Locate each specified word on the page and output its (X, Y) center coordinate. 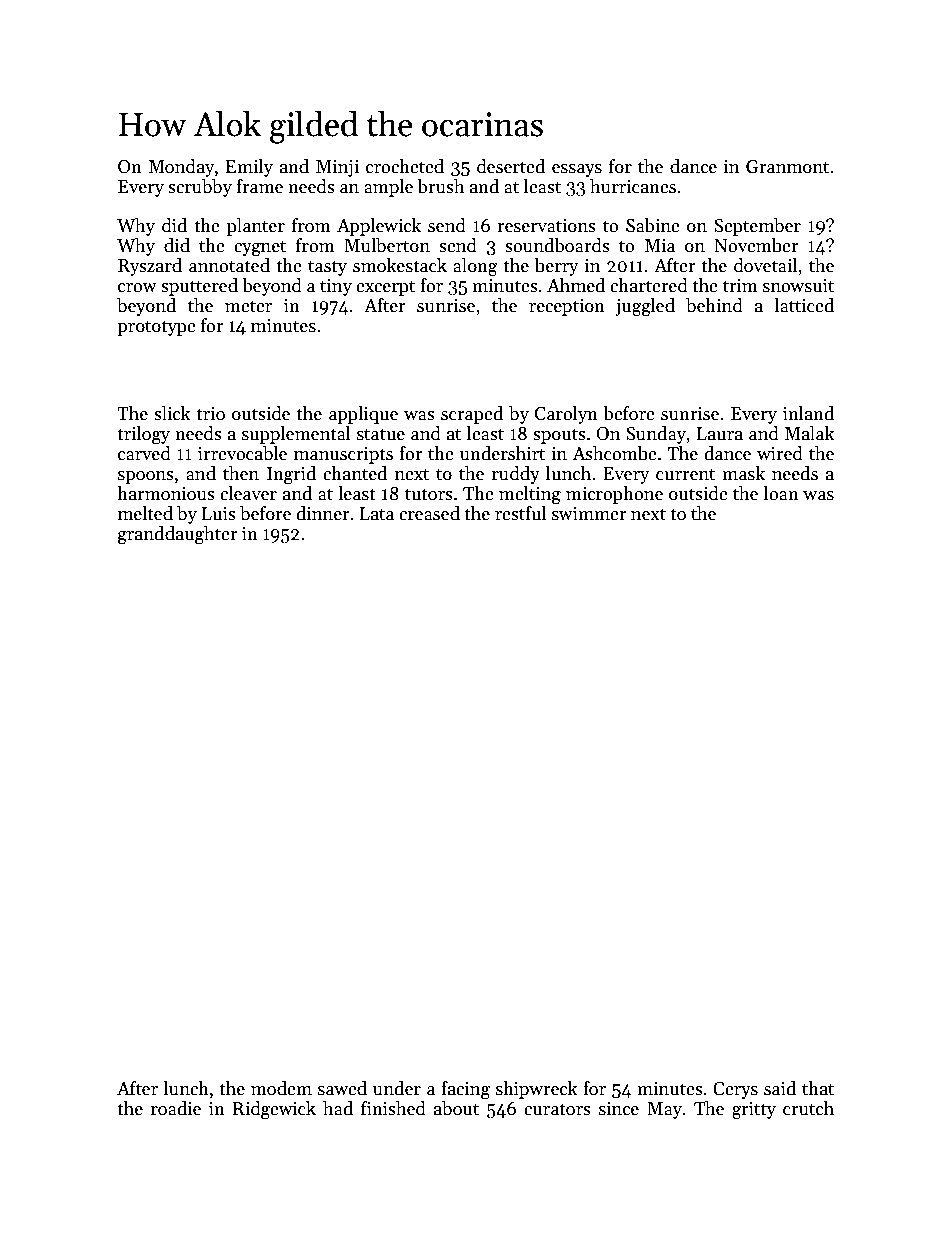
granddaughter (178, 535)
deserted (511, 166)
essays (577, 170)
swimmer (589, 514)
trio (210, 414)
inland (808, 413)
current (685, 474)
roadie (176, 1108)
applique (363, 415)
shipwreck (537, 1090)
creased (429, 513)
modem (281, 1088)
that (818, 1088)
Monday (181, 168)
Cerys (735, 1090)
